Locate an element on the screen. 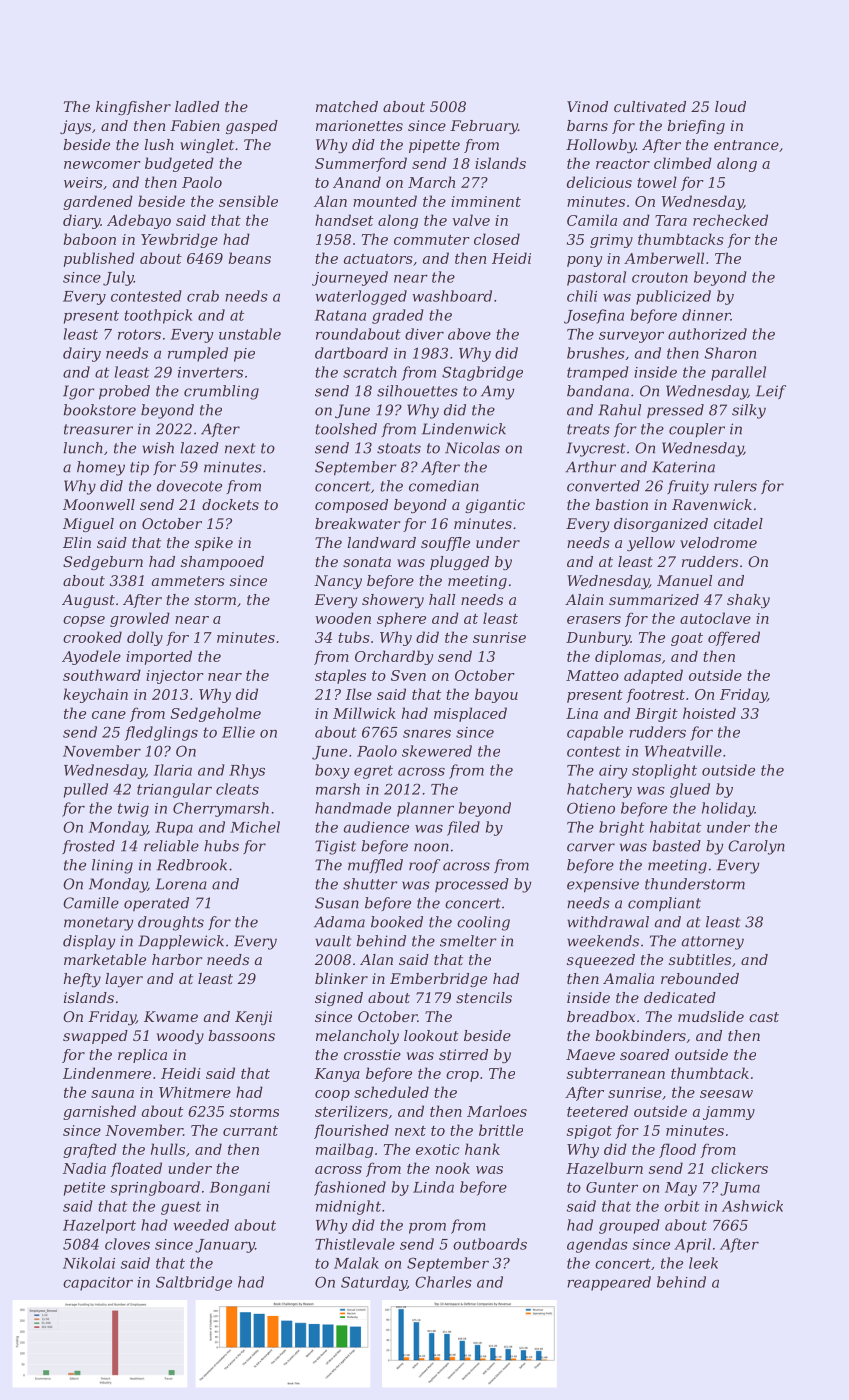  gigantic is located at coordinates (495, 506).
